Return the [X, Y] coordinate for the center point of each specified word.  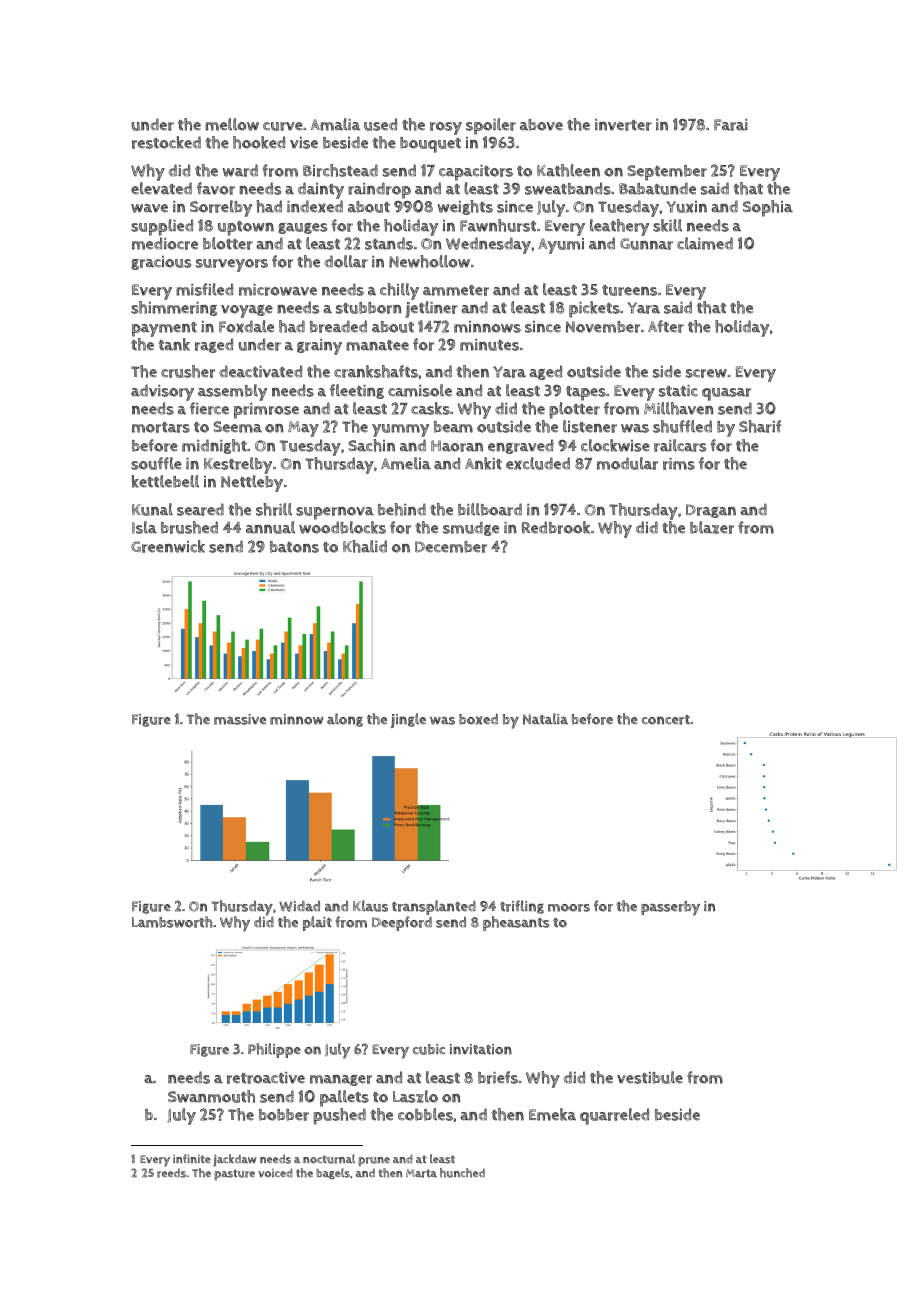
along [345, 720]
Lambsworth [172, 922]
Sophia [768, 208]
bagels [333, 1173]
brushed [189, 527]
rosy [446, 128]
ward [240, 170]
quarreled [614, 1116]
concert [666, 720]
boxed [478, 719]
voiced [275, 1173]
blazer [712, 527]
